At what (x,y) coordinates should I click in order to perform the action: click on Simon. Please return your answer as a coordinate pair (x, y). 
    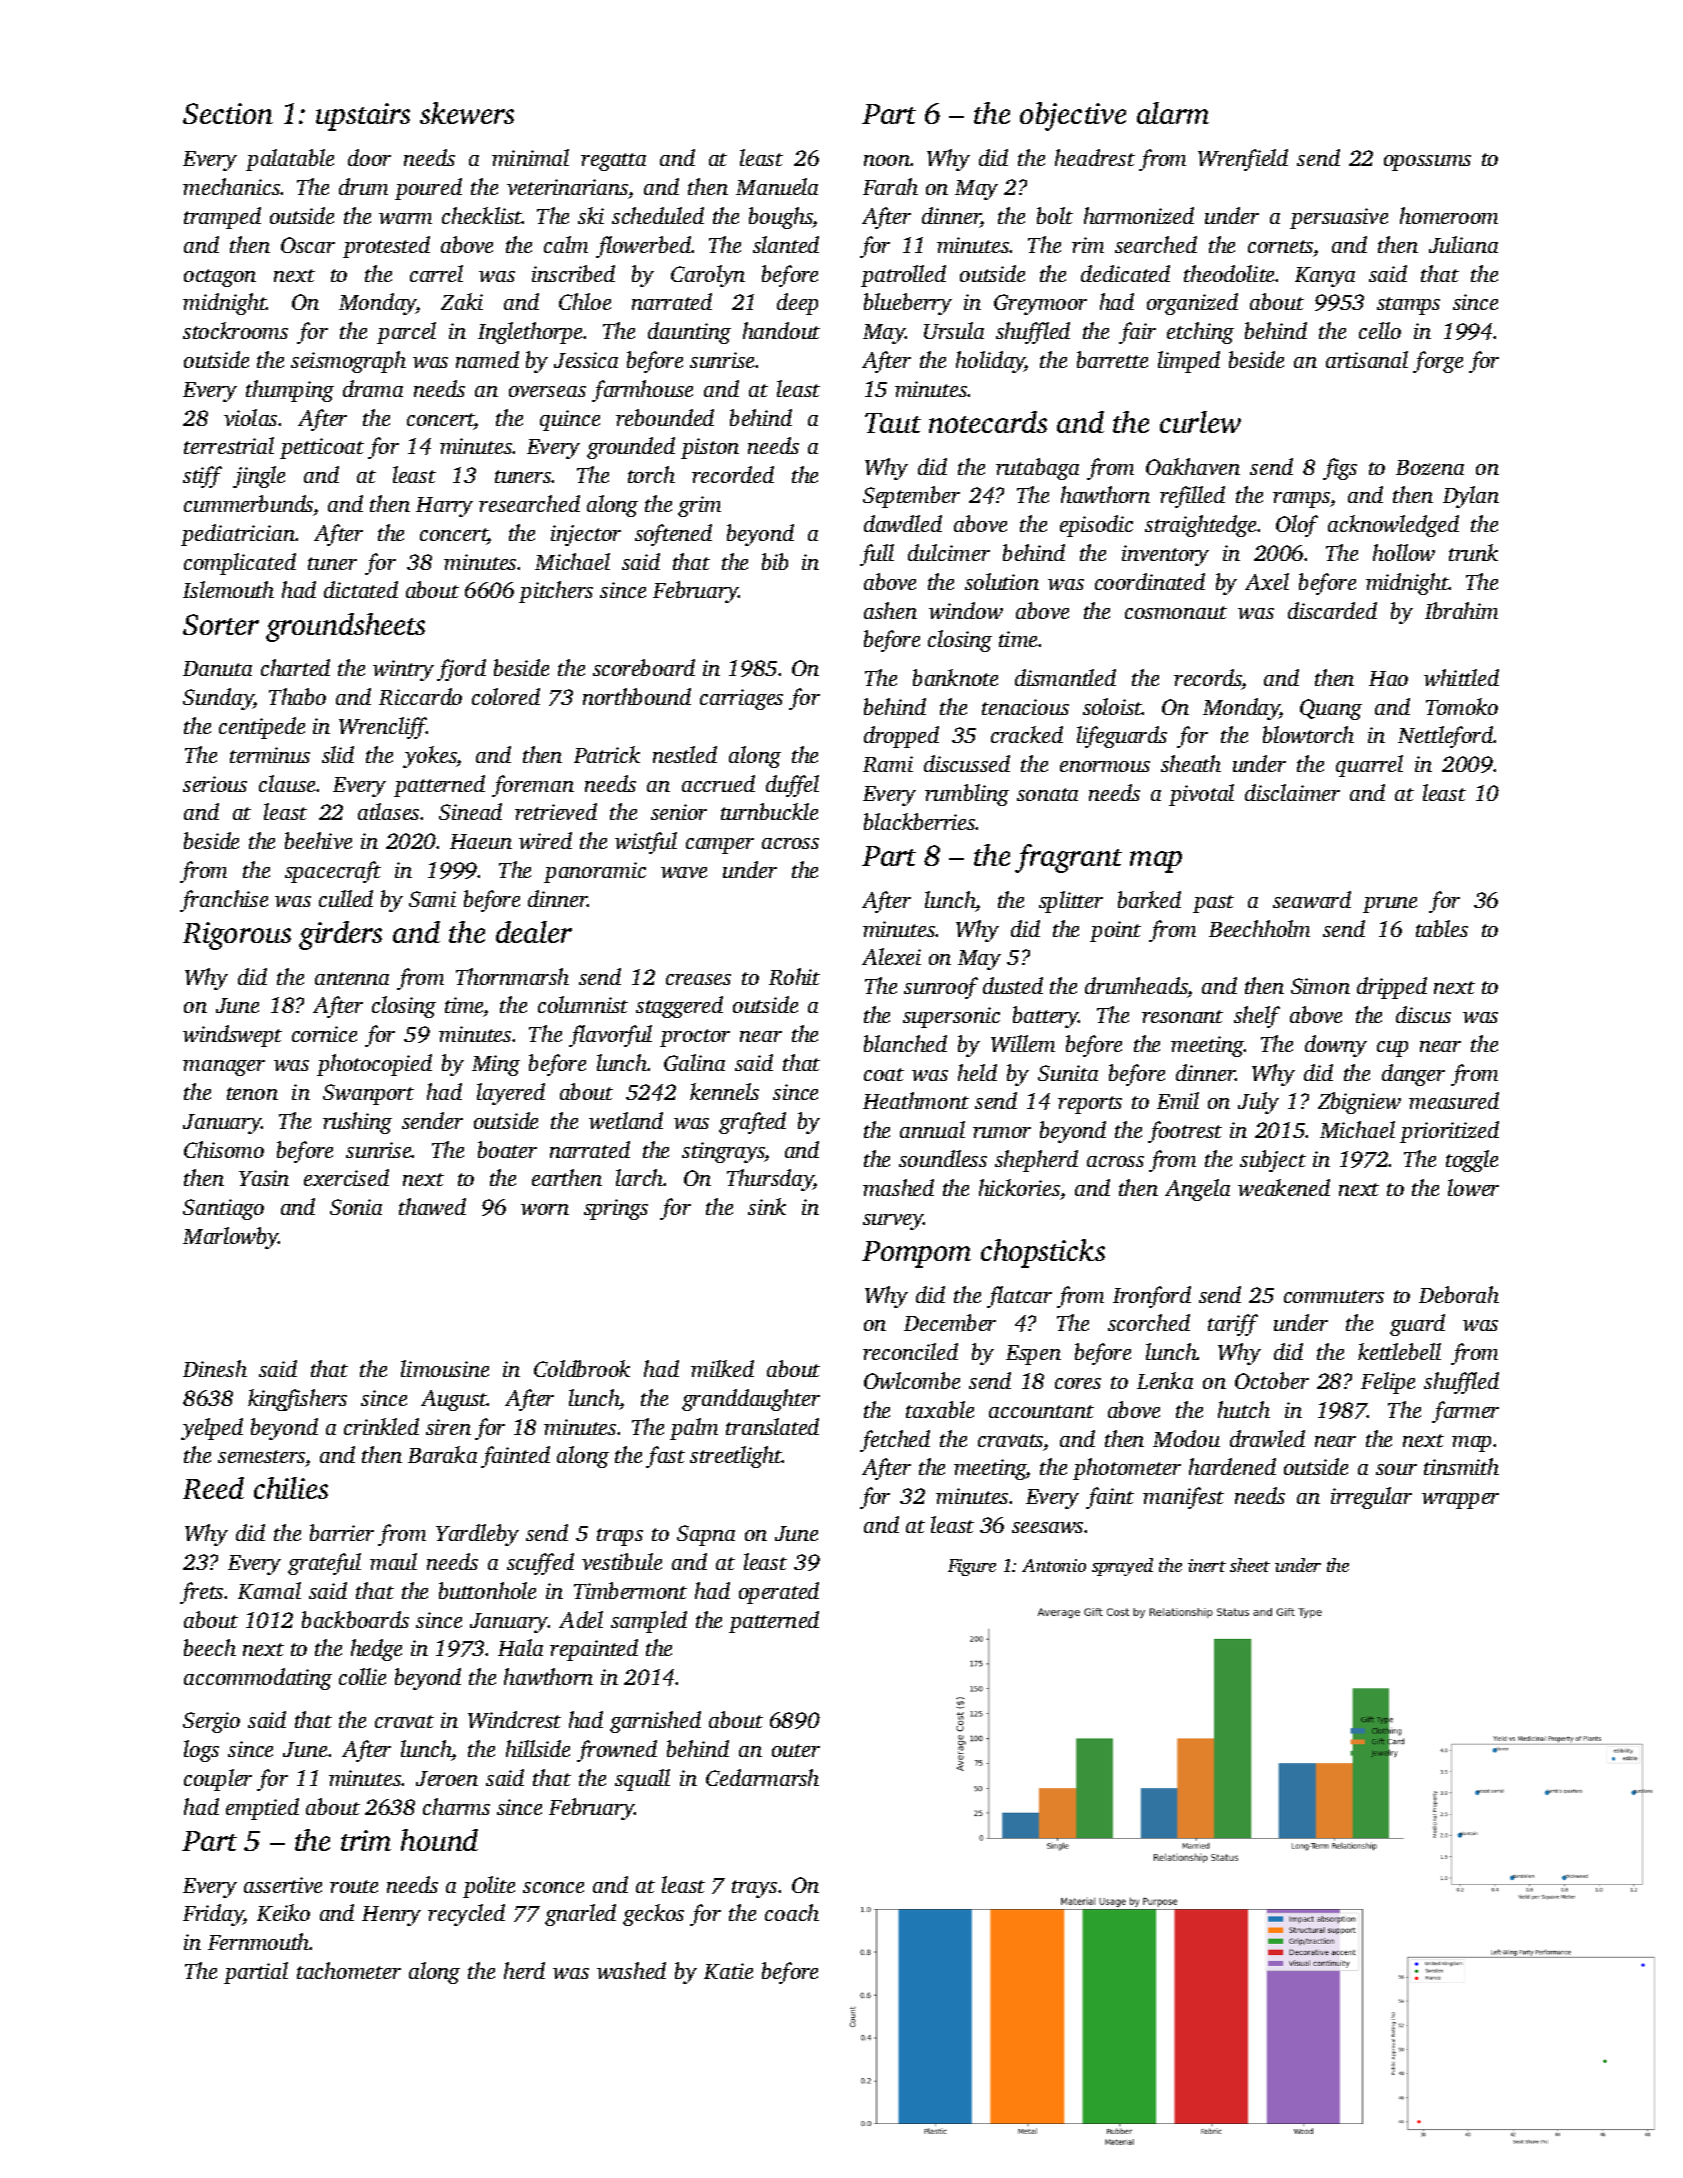
    Looking at the image, I should click on (1320, 986).
